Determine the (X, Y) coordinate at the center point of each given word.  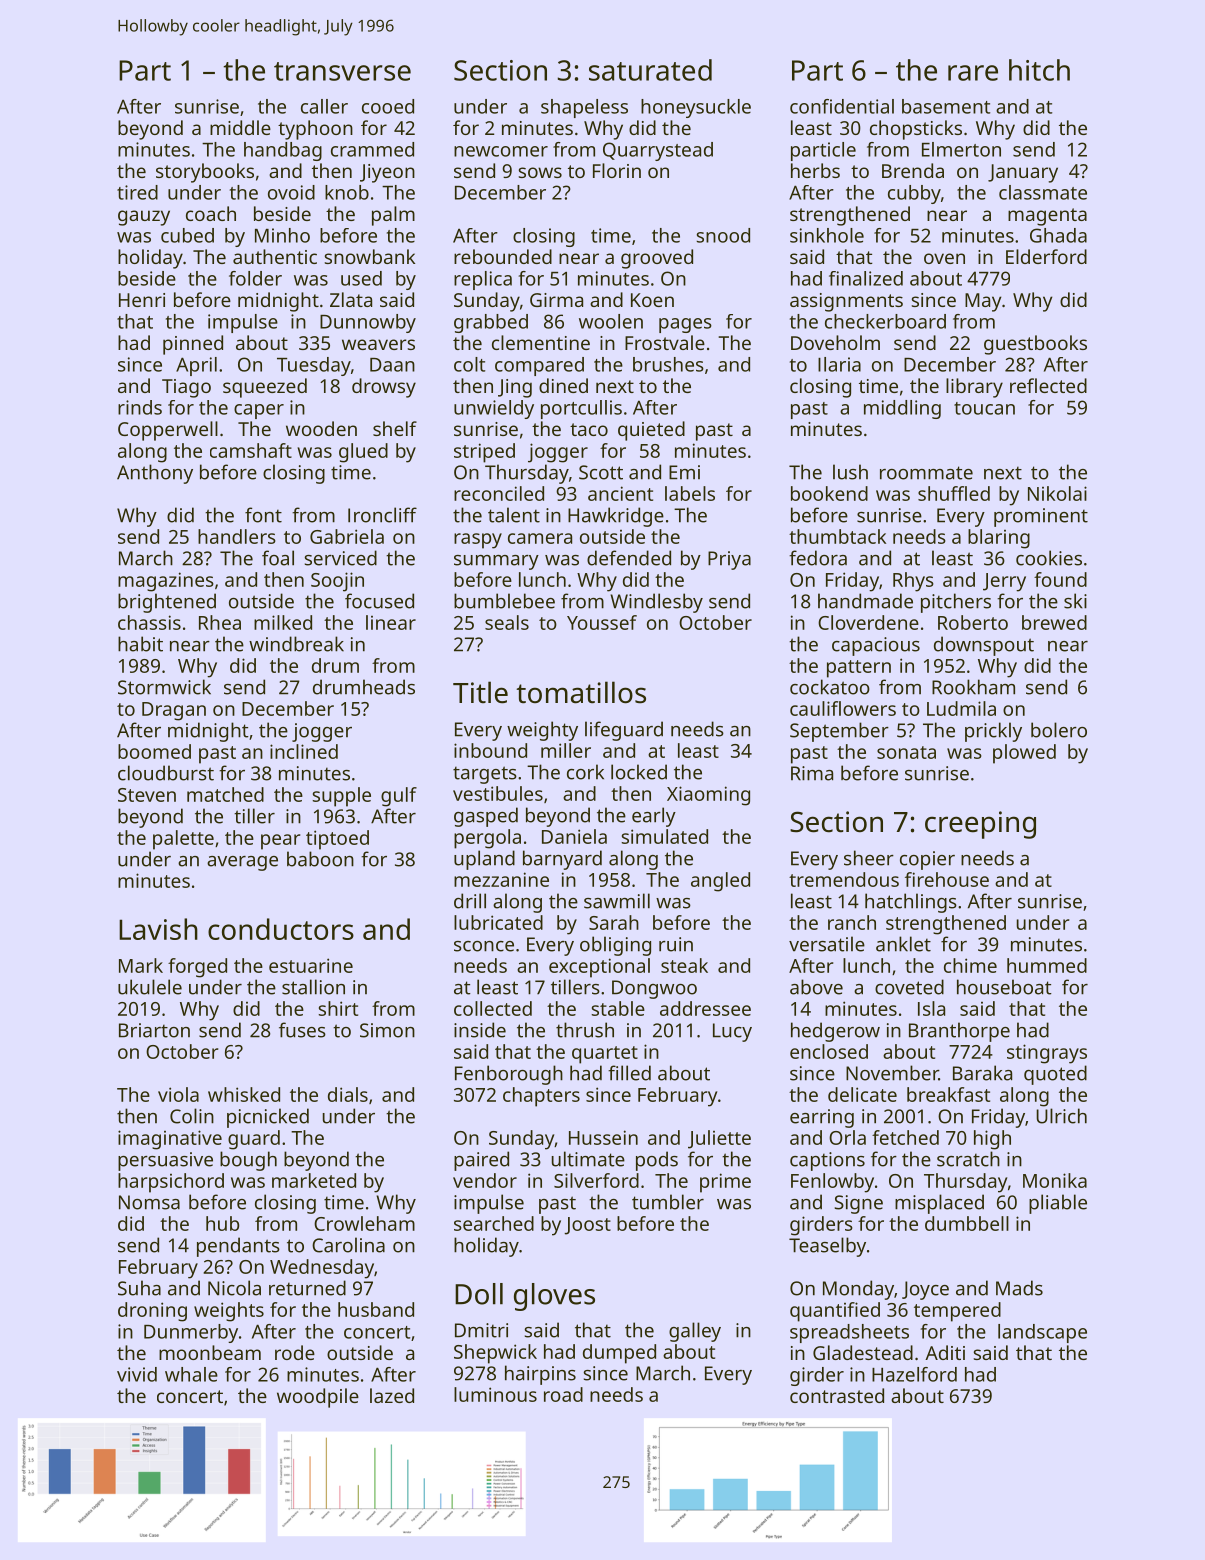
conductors (281, 929)
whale (191, 1374)
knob (347, 192)
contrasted (837, 1395)
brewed (1054, 622)
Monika (1055, 1180)
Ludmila (961, 708)
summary (496, 562)
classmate (1043, 192)
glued (363, 453)
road (563, 1394)
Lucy (732, 1032)
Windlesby (656, 603)
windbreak (296, 644)
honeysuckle (696, 108)
